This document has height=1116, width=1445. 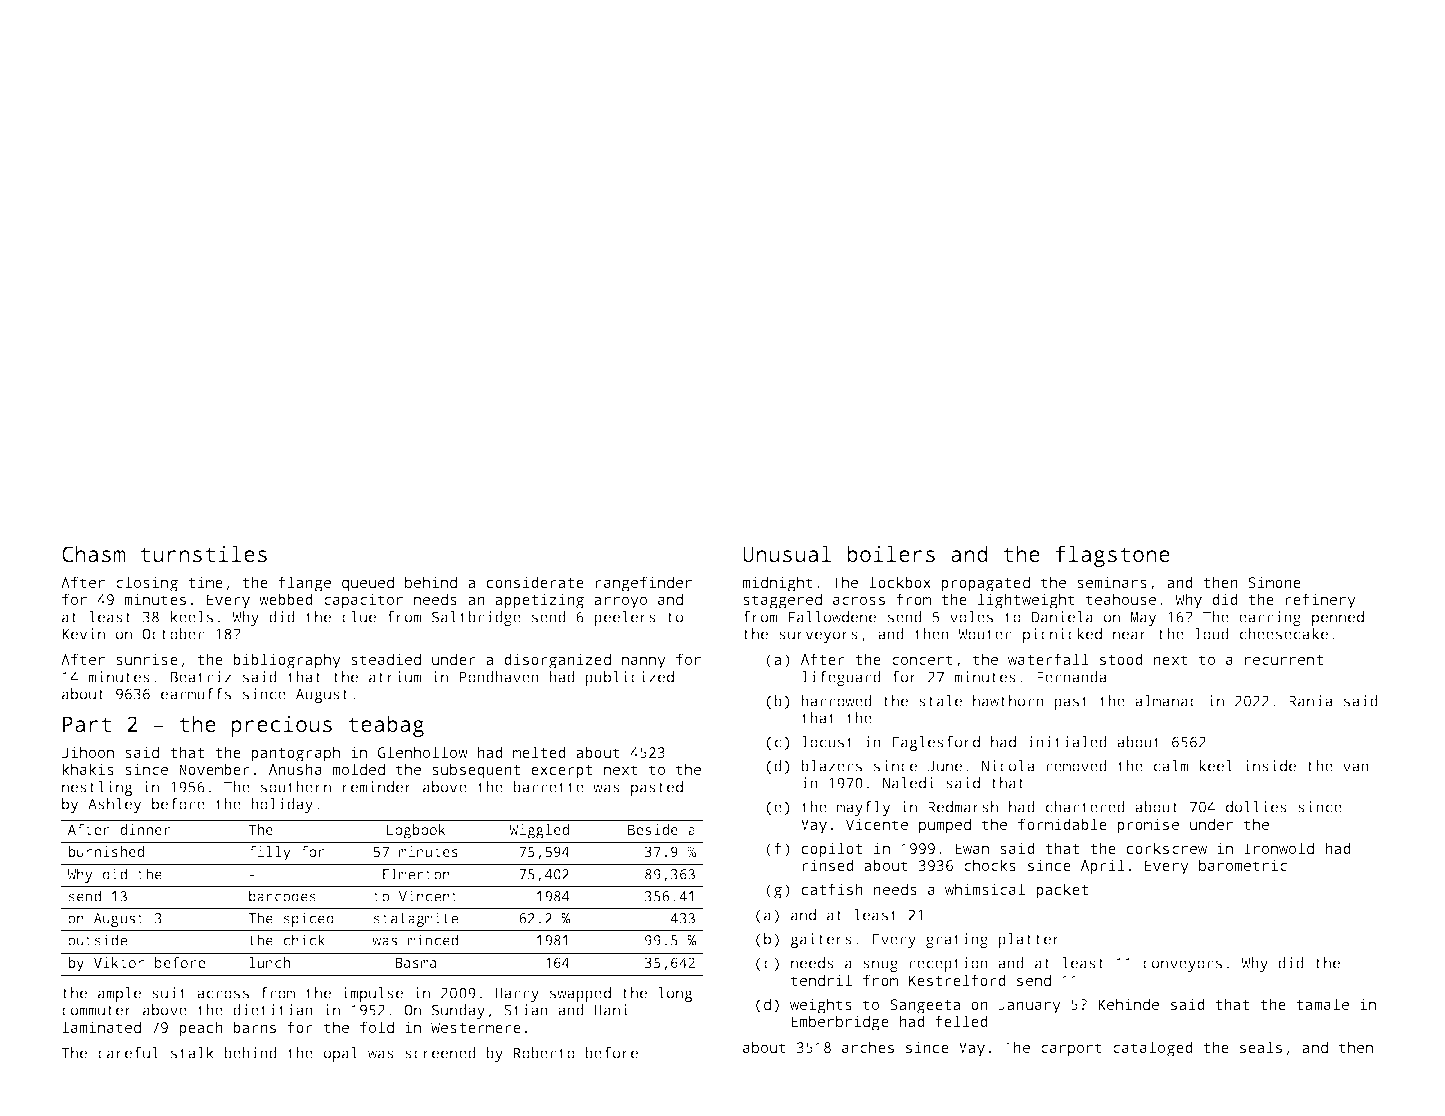 What do you see at coordinates (922, 660) in the document?
I see `concert` at bounding box center [922, 660].
